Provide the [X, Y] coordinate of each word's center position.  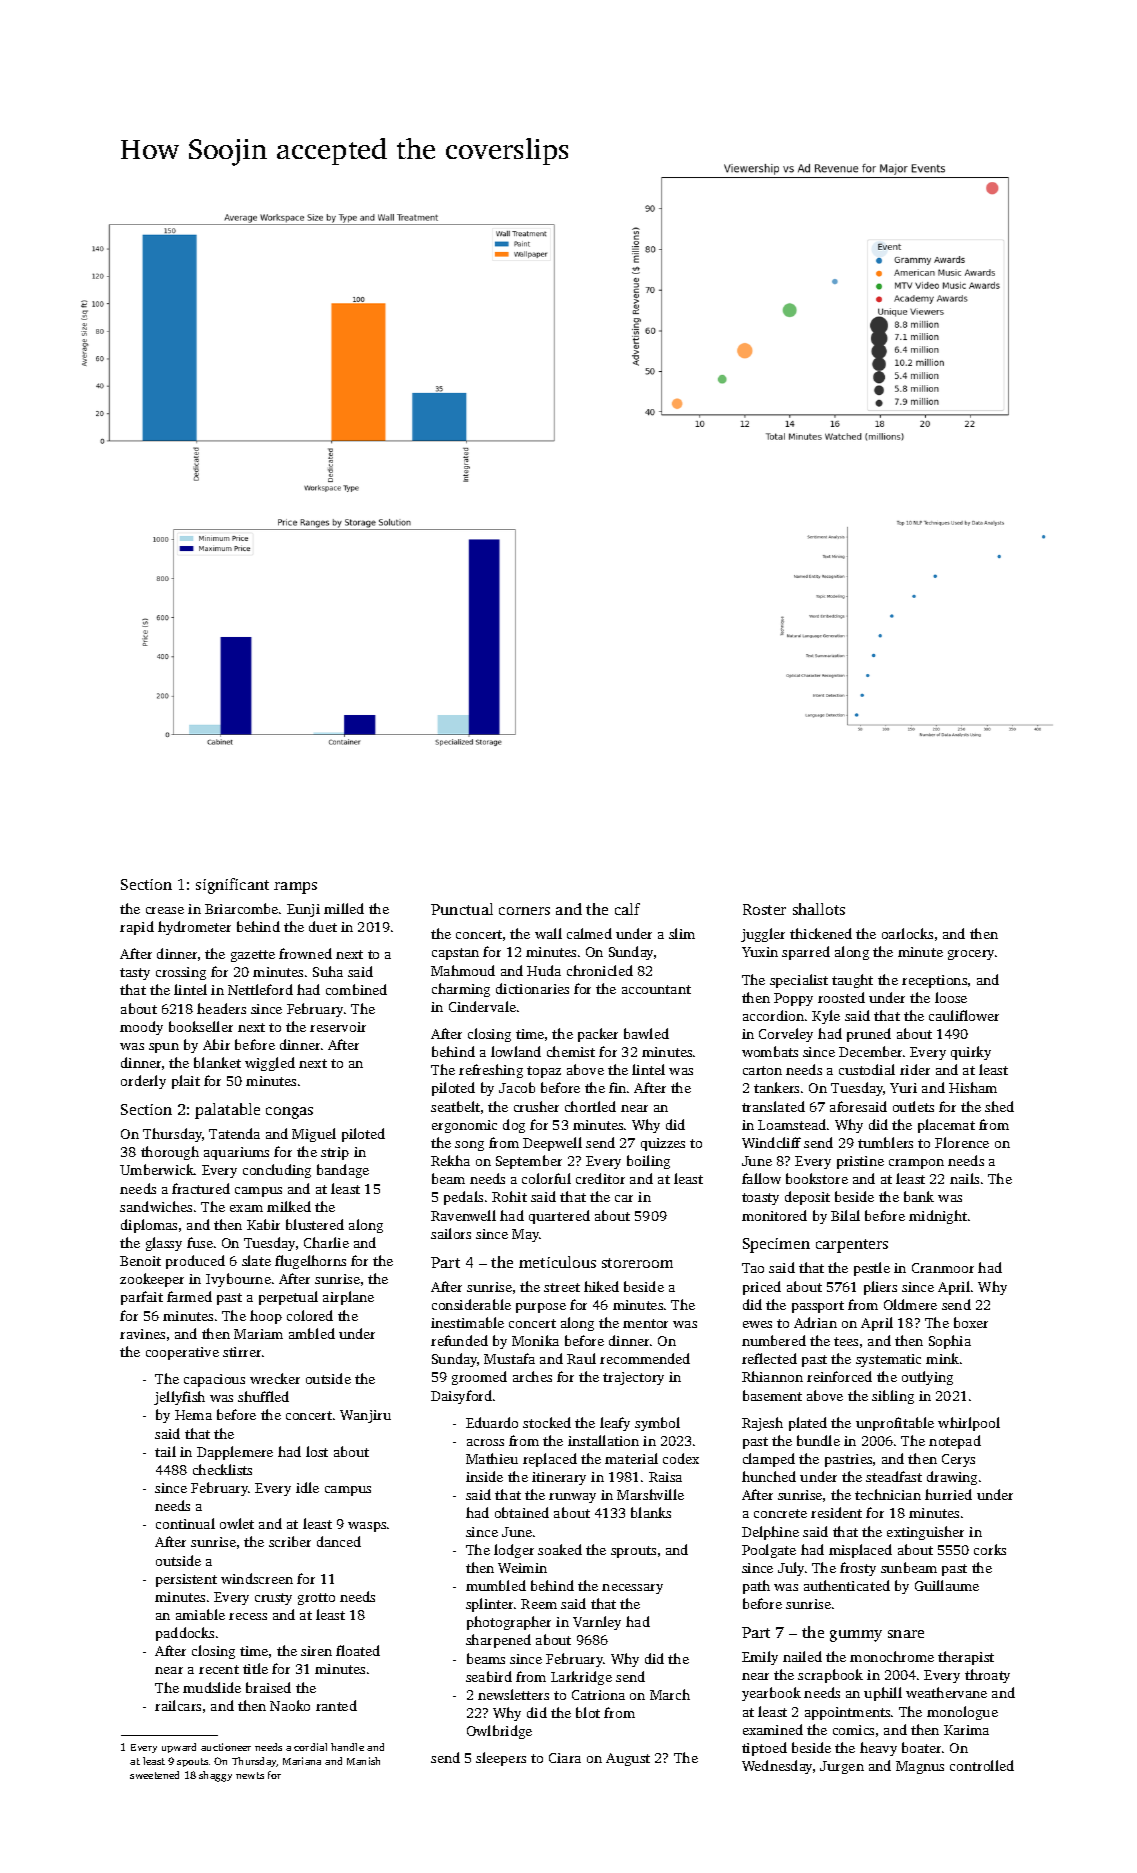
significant [232, 886]
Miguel [314, 1135]
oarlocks [907, 933]
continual [185, 1523]
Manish [363, 1761]
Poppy [793, 999]
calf [627, 909]
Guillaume [947, 1585]
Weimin [522, 1568]
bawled [646, 1033]
